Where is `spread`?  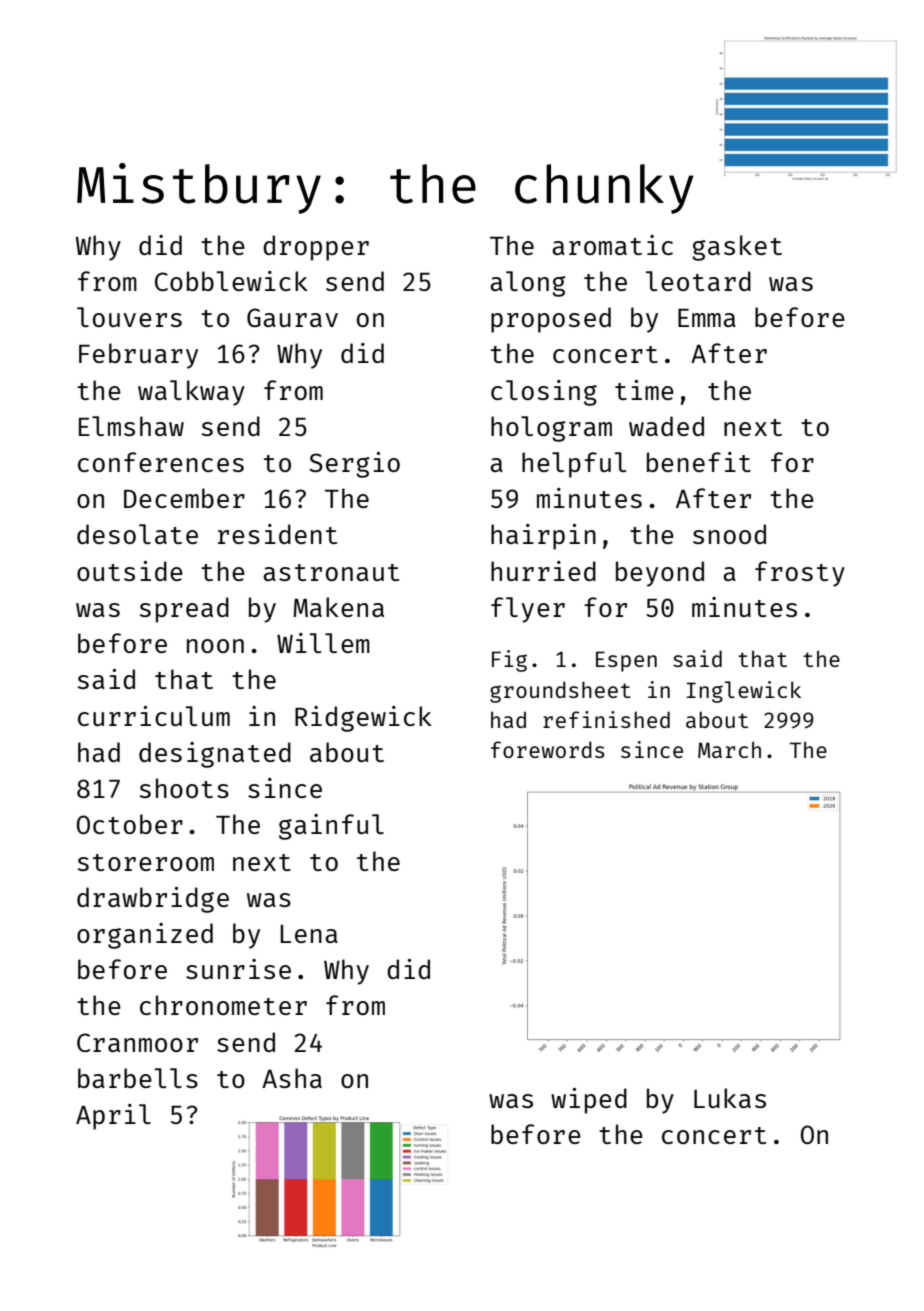
spread is located at coordinates (184, 610).
